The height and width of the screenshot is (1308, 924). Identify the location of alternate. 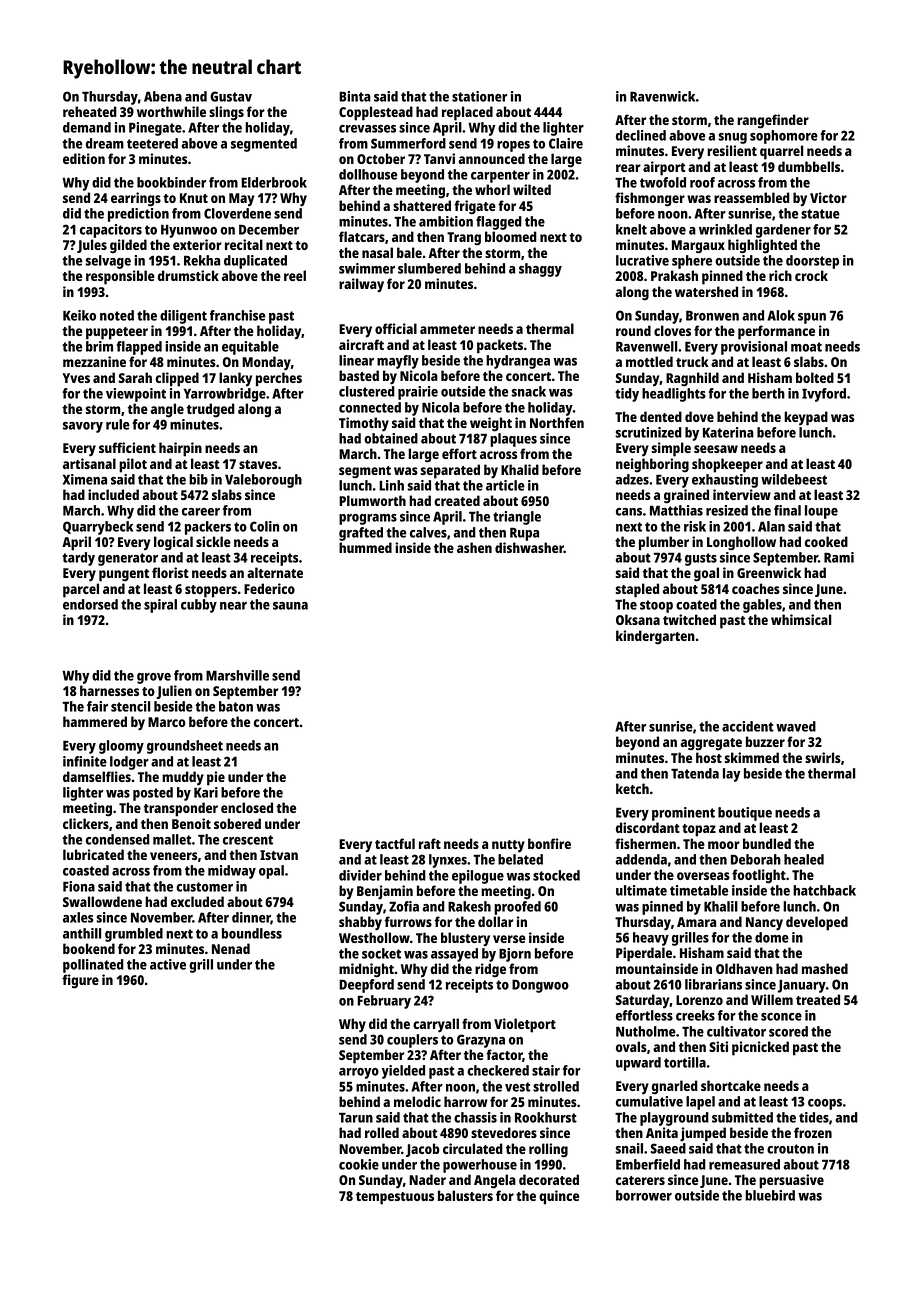
(275, 572).
